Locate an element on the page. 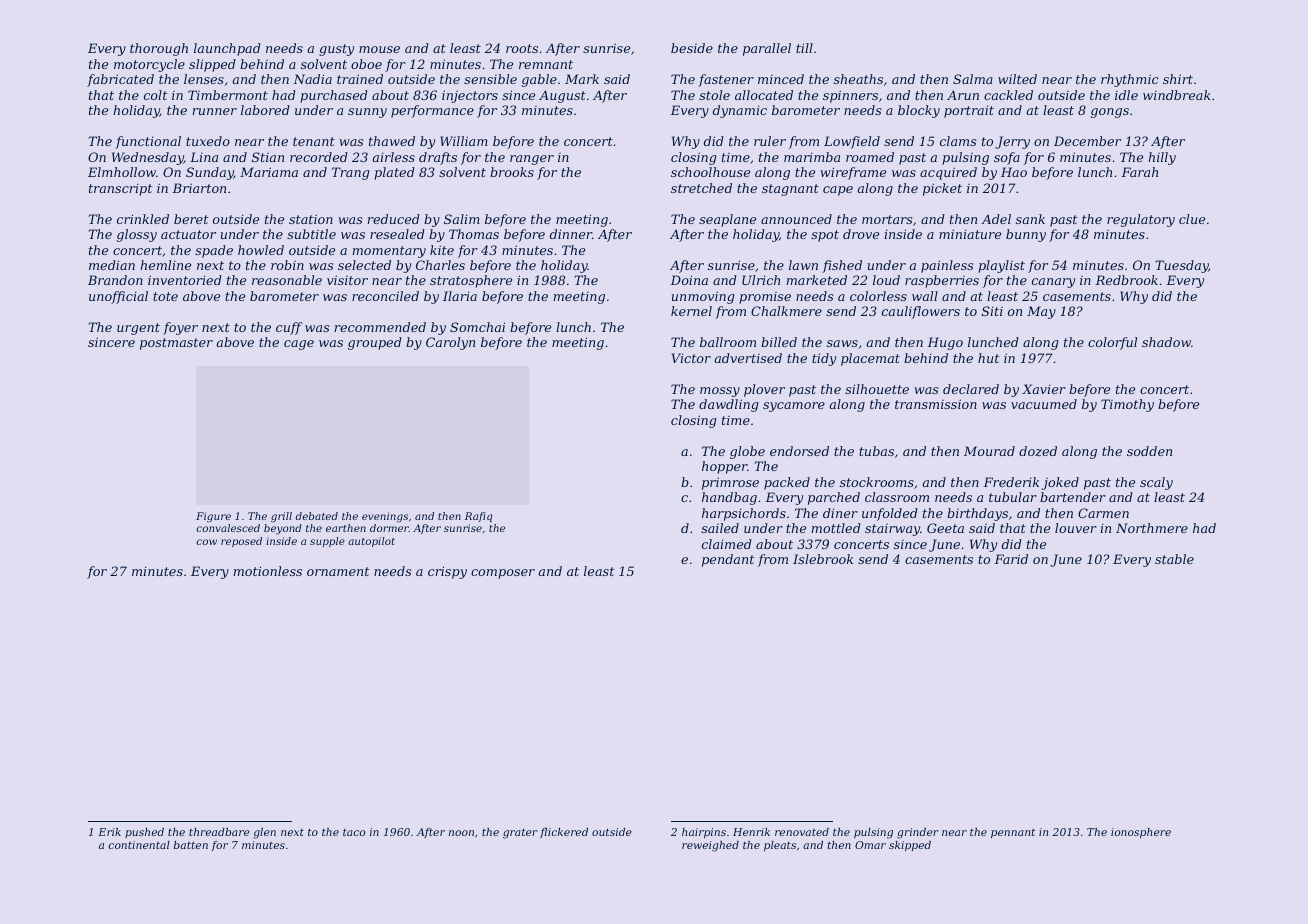  Farid is located at coordinates (1011, 559).
